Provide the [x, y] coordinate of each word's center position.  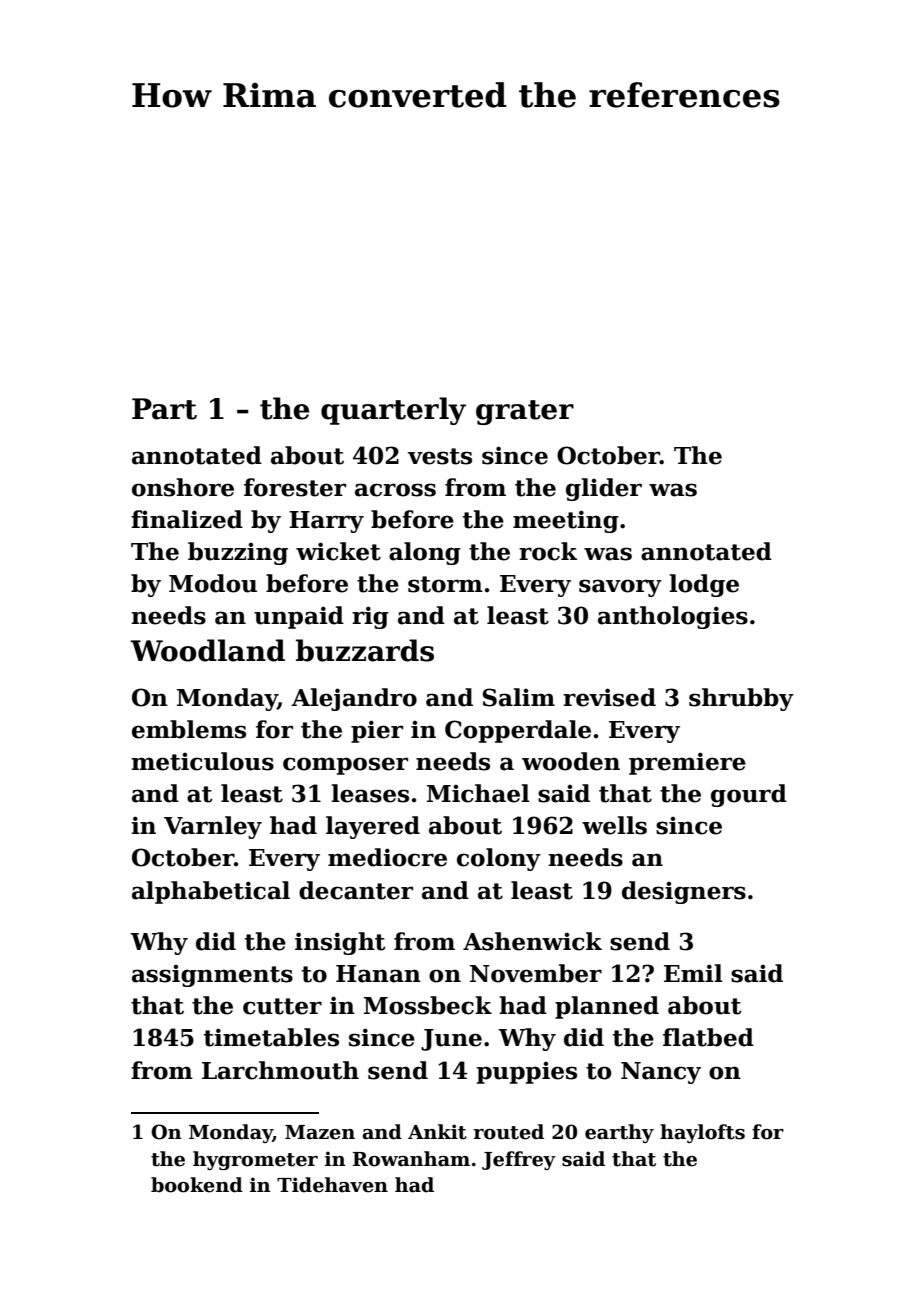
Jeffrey [519, 1160]
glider [604, 489]
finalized [187, 519]
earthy [619, 1133]
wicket [338, 551]
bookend [197, 1185]
